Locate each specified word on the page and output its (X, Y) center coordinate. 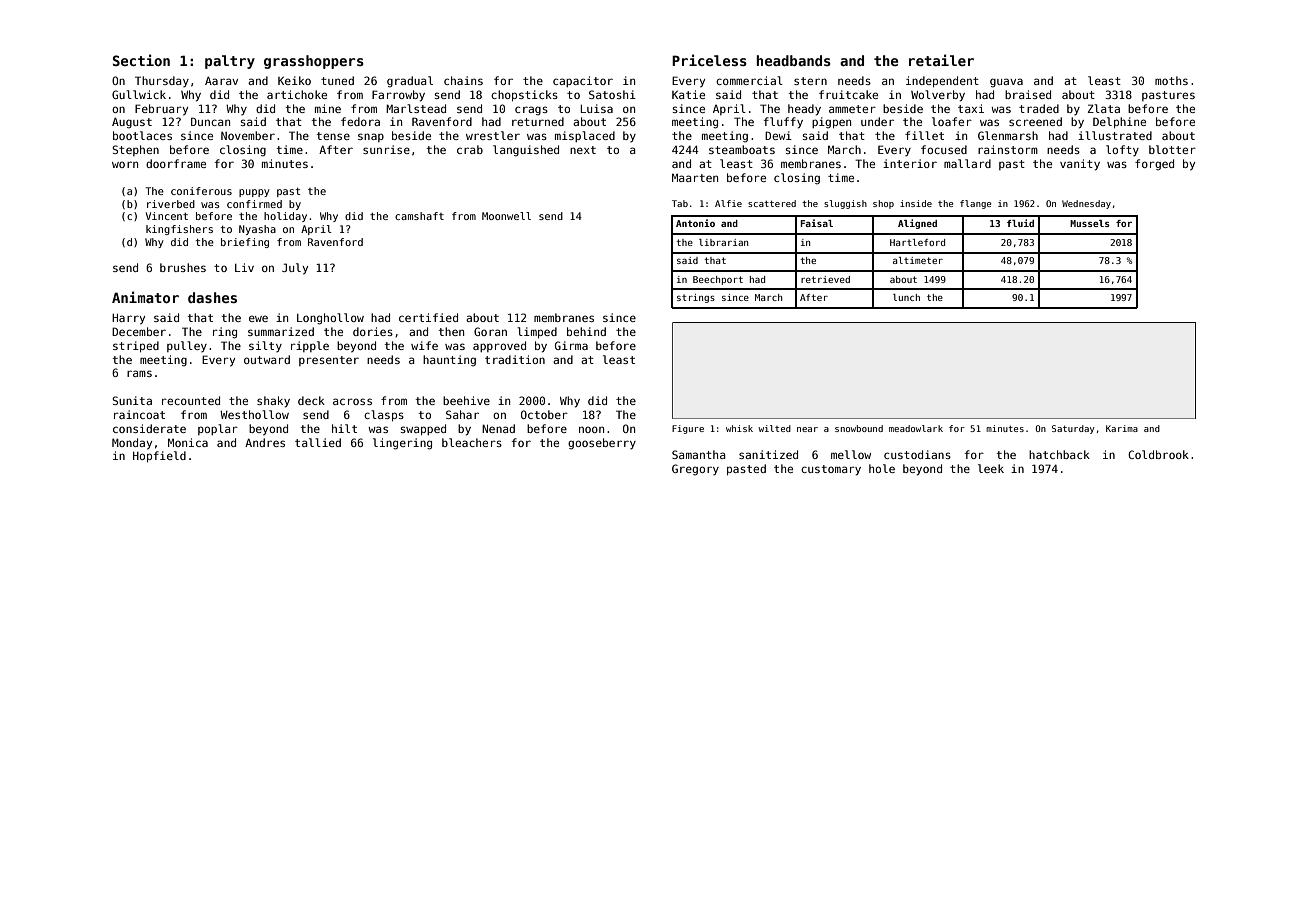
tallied (318, 442)
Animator (145, 297)
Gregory (695, 470)
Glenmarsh (1008, 135)
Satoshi (612, 94)
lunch (906, 297)
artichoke (297, 94)
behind (586, 331)
